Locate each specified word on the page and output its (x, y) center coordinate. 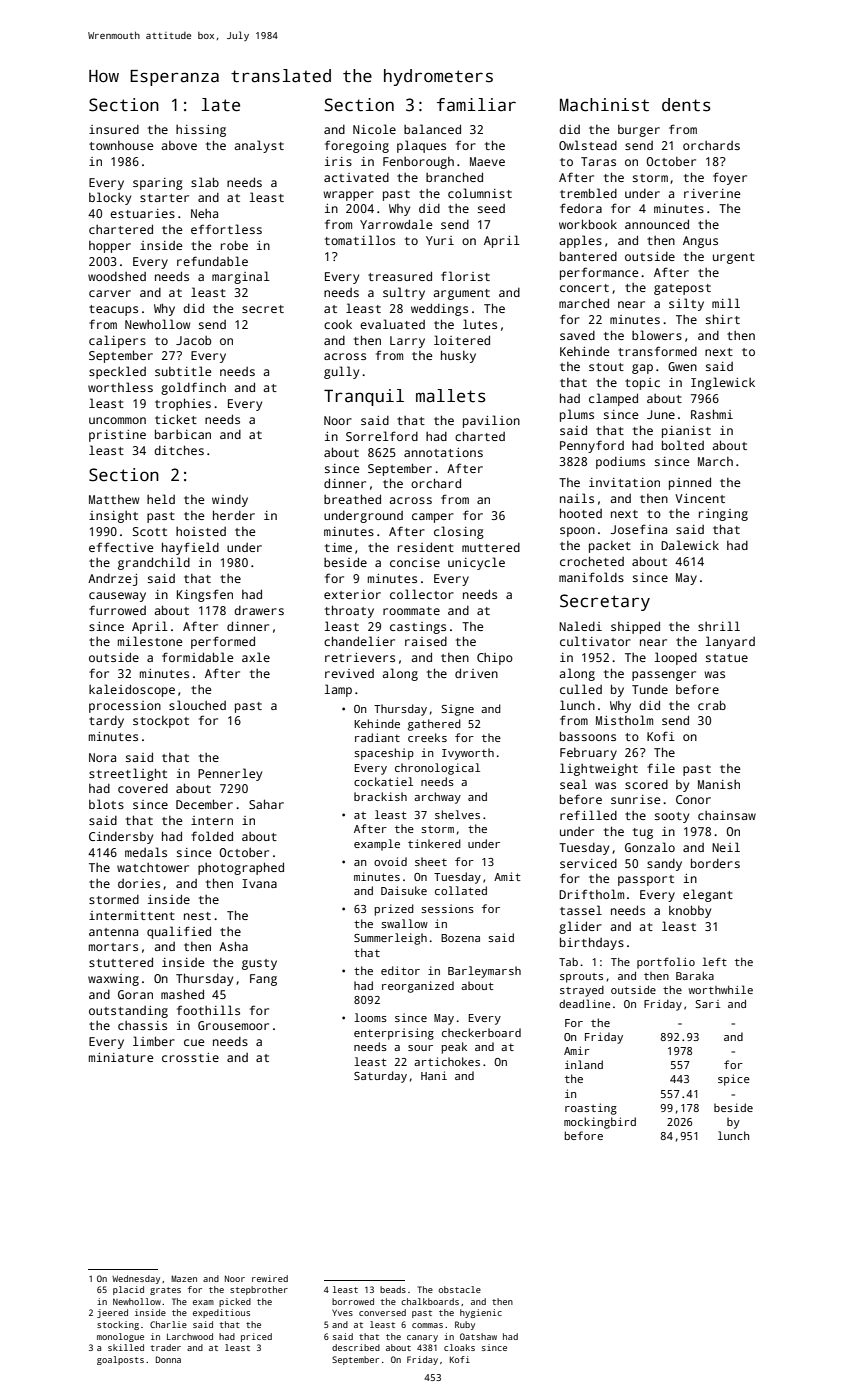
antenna (113, 932)
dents (686, 105)
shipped (635, 627)
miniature (121, 1057)
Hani (434, 1075)
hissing (201, 131)
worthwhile (720, 989)
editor (400, 970)
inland (584, 1064)
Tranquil (364, 397)
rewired (270, 1278)
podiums (620, 463)
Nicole (374, 129)
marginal (241, 277)
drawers (259, 610)
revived (349, 673)
